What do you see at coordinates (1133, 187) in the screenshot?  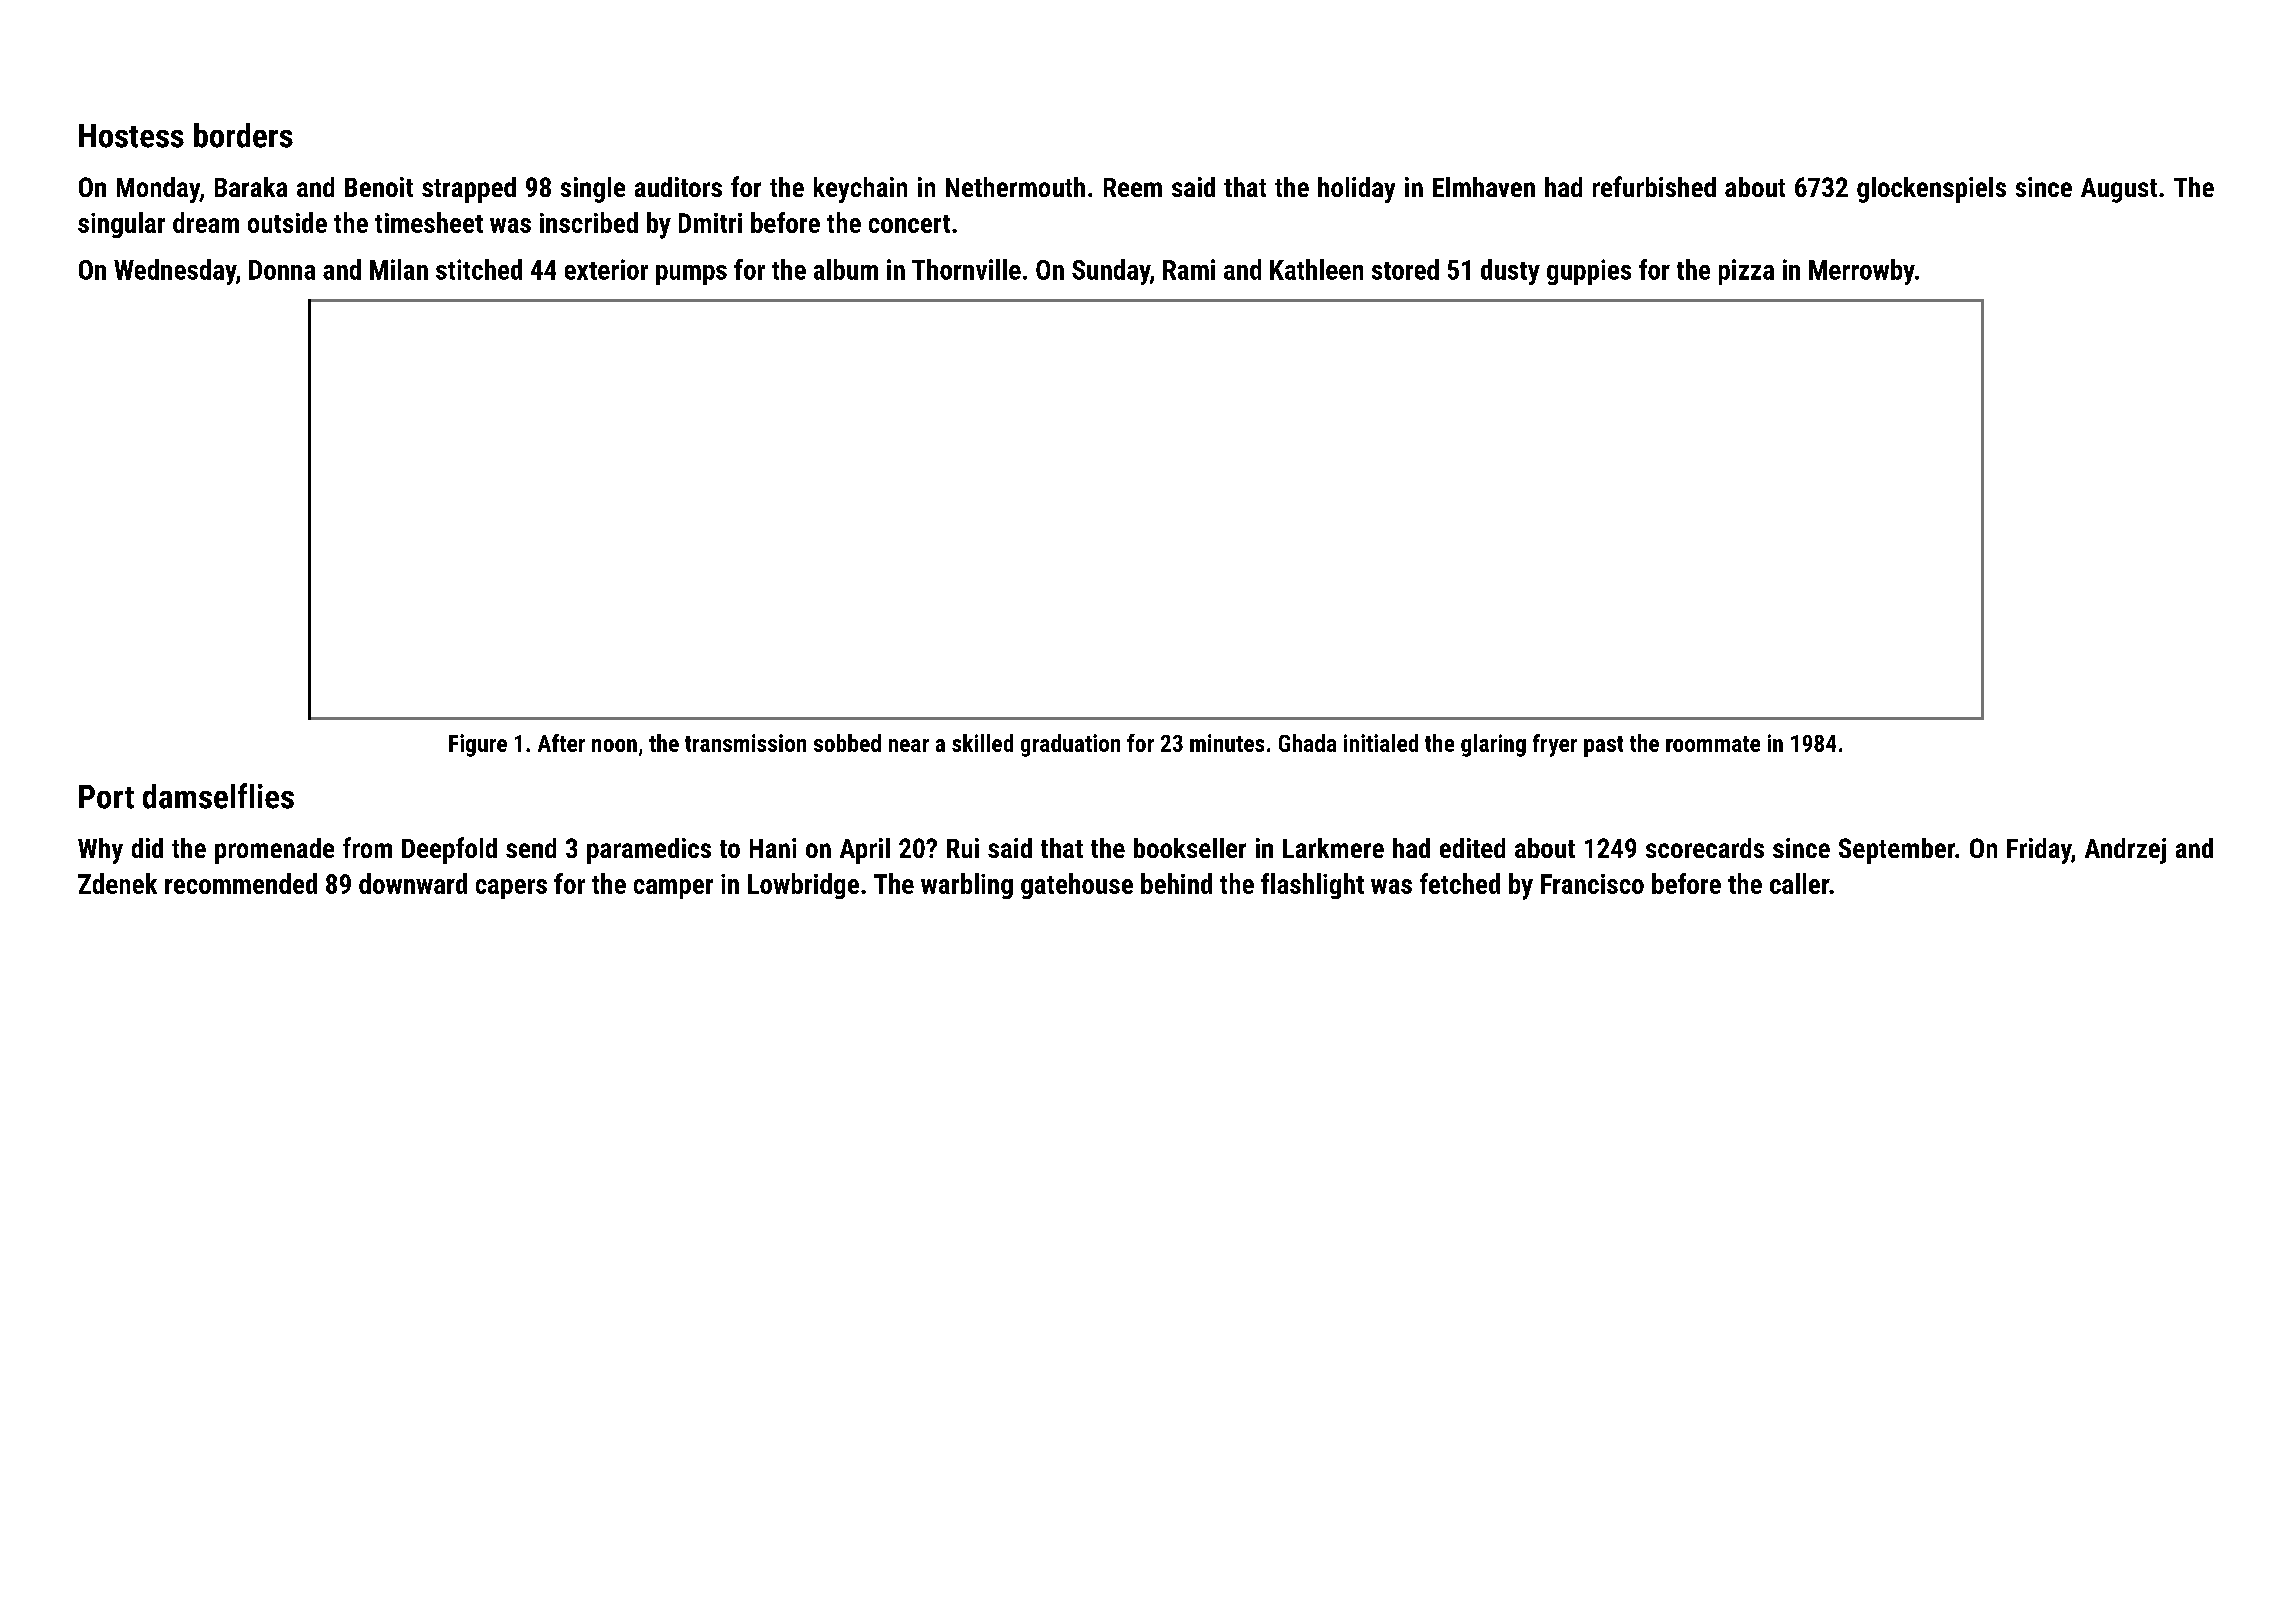 I see `Reem` at bounding box center [1133, 187].
